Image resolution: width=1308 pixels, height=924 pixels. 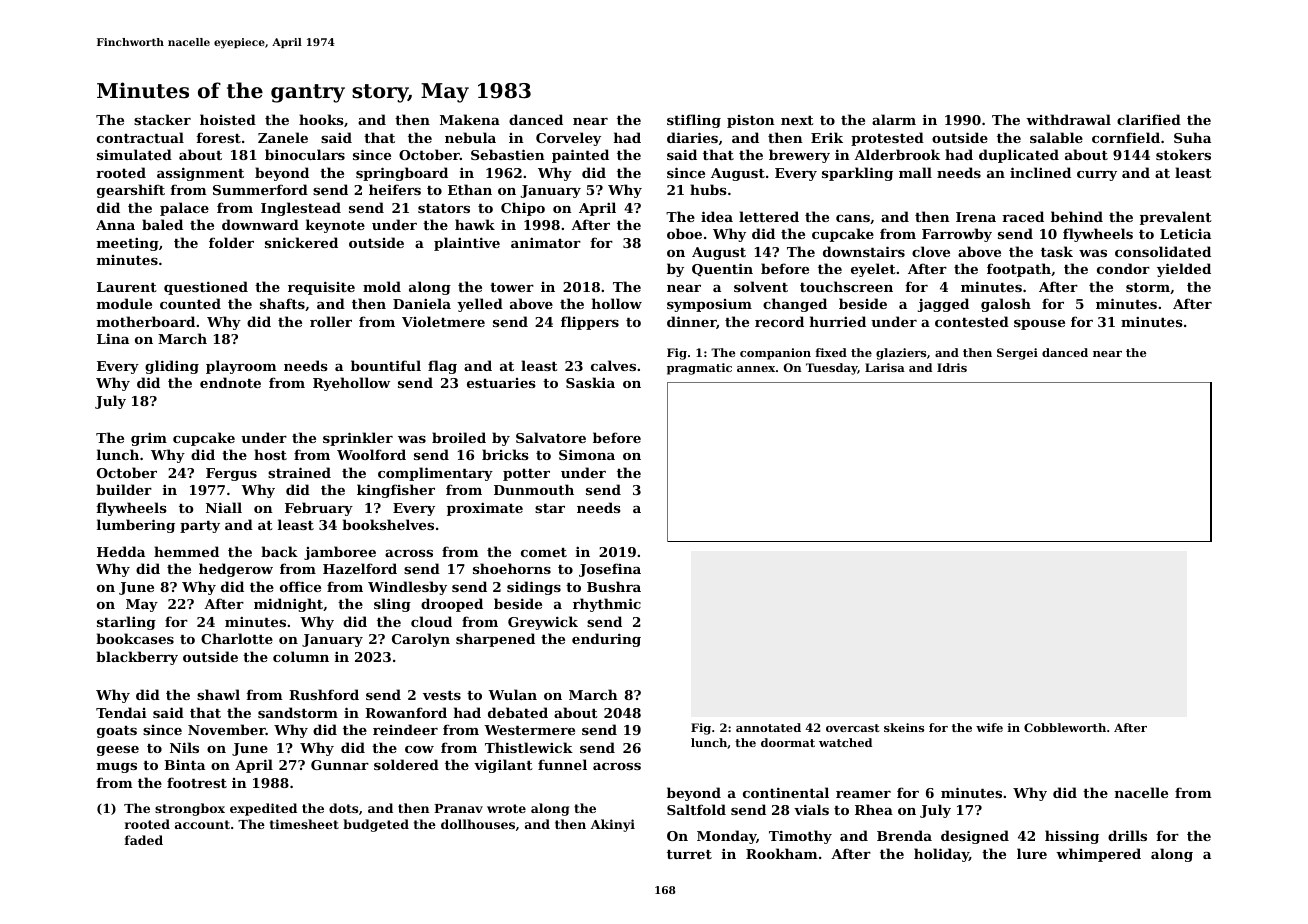 What do you see at coordinates (943, 305) in the screenshot?
I see `jagged` at bounding box center [943, 305].
